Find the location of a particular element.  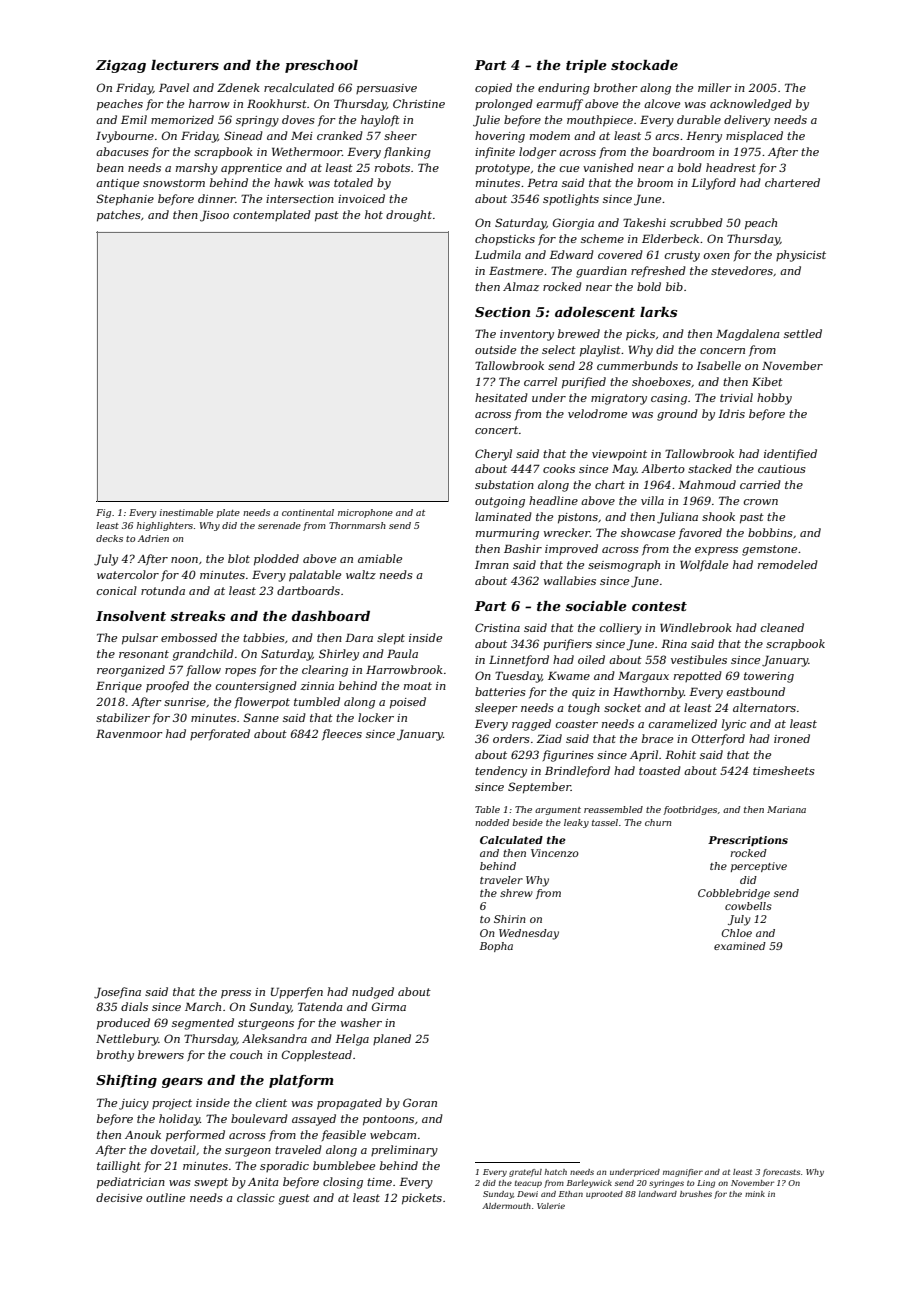

holiday is located at coordinates (179, 1120).
